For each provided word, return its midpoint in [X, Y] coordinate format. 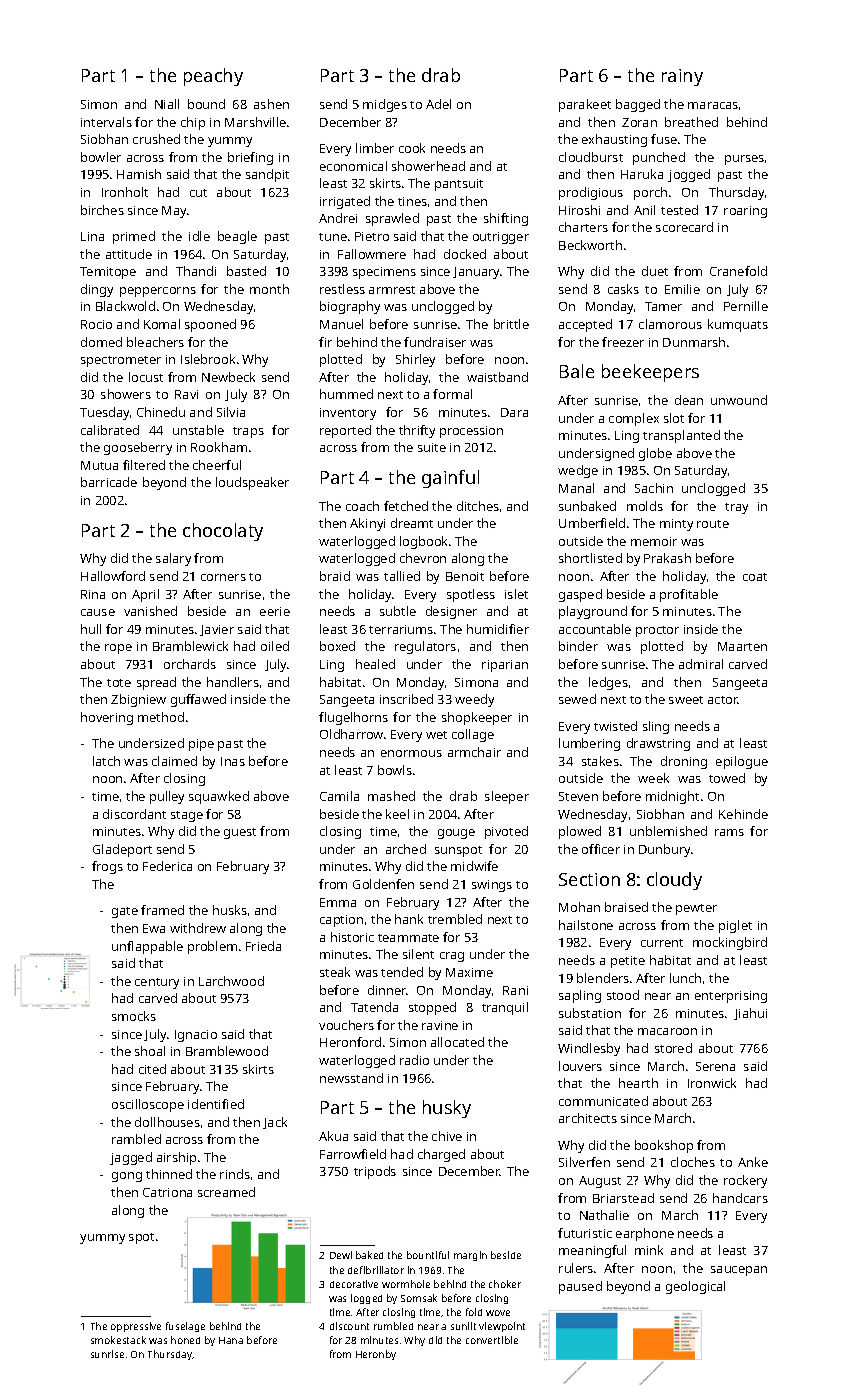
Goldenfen [383, 884]
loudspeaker [252, 483]
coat [755, 577]
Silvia [231, 412]
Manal [576, 488]
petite [628, 962]
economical [353, 166]
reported [345, 431]
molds [645, 506]
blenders [603, 978]
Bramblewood [227, 1051]
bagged [638, 105]
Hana [231, 1340]
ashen [271, 104]
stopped [432, 1008]
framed [162, 910]
